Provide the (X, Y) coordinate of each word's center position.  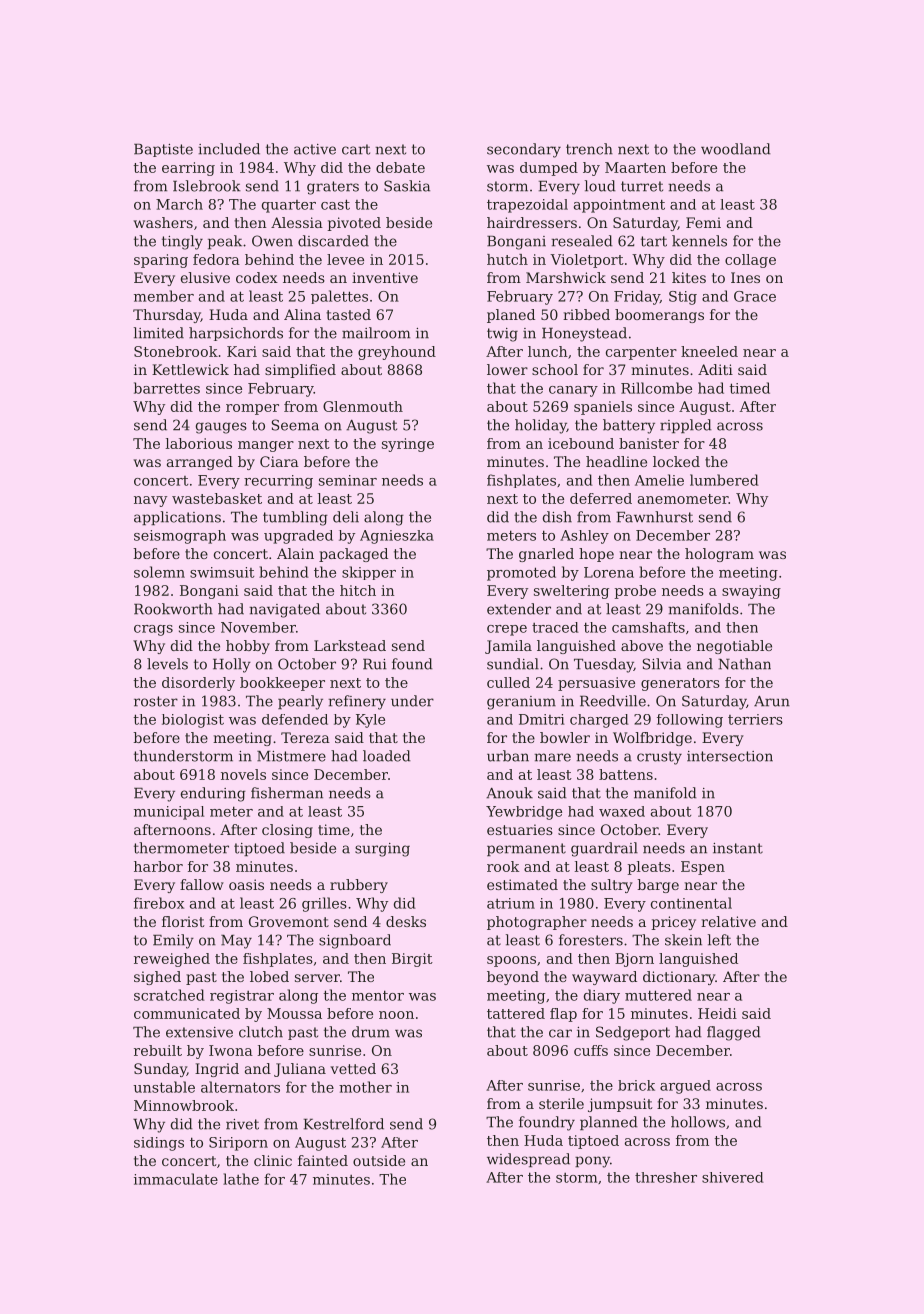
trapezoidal (527, 206)
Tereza (305, 737)
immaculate (176, 1179)
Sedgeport (633, 1033)
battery (629, 426)
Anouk (509, 793)
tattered (516, 1013)
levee (345, 259)
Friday (637, 297)
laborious (198, 443)
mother (365, 1087)
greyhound (397, 353)
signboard (355, 941)
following (690, 721)
